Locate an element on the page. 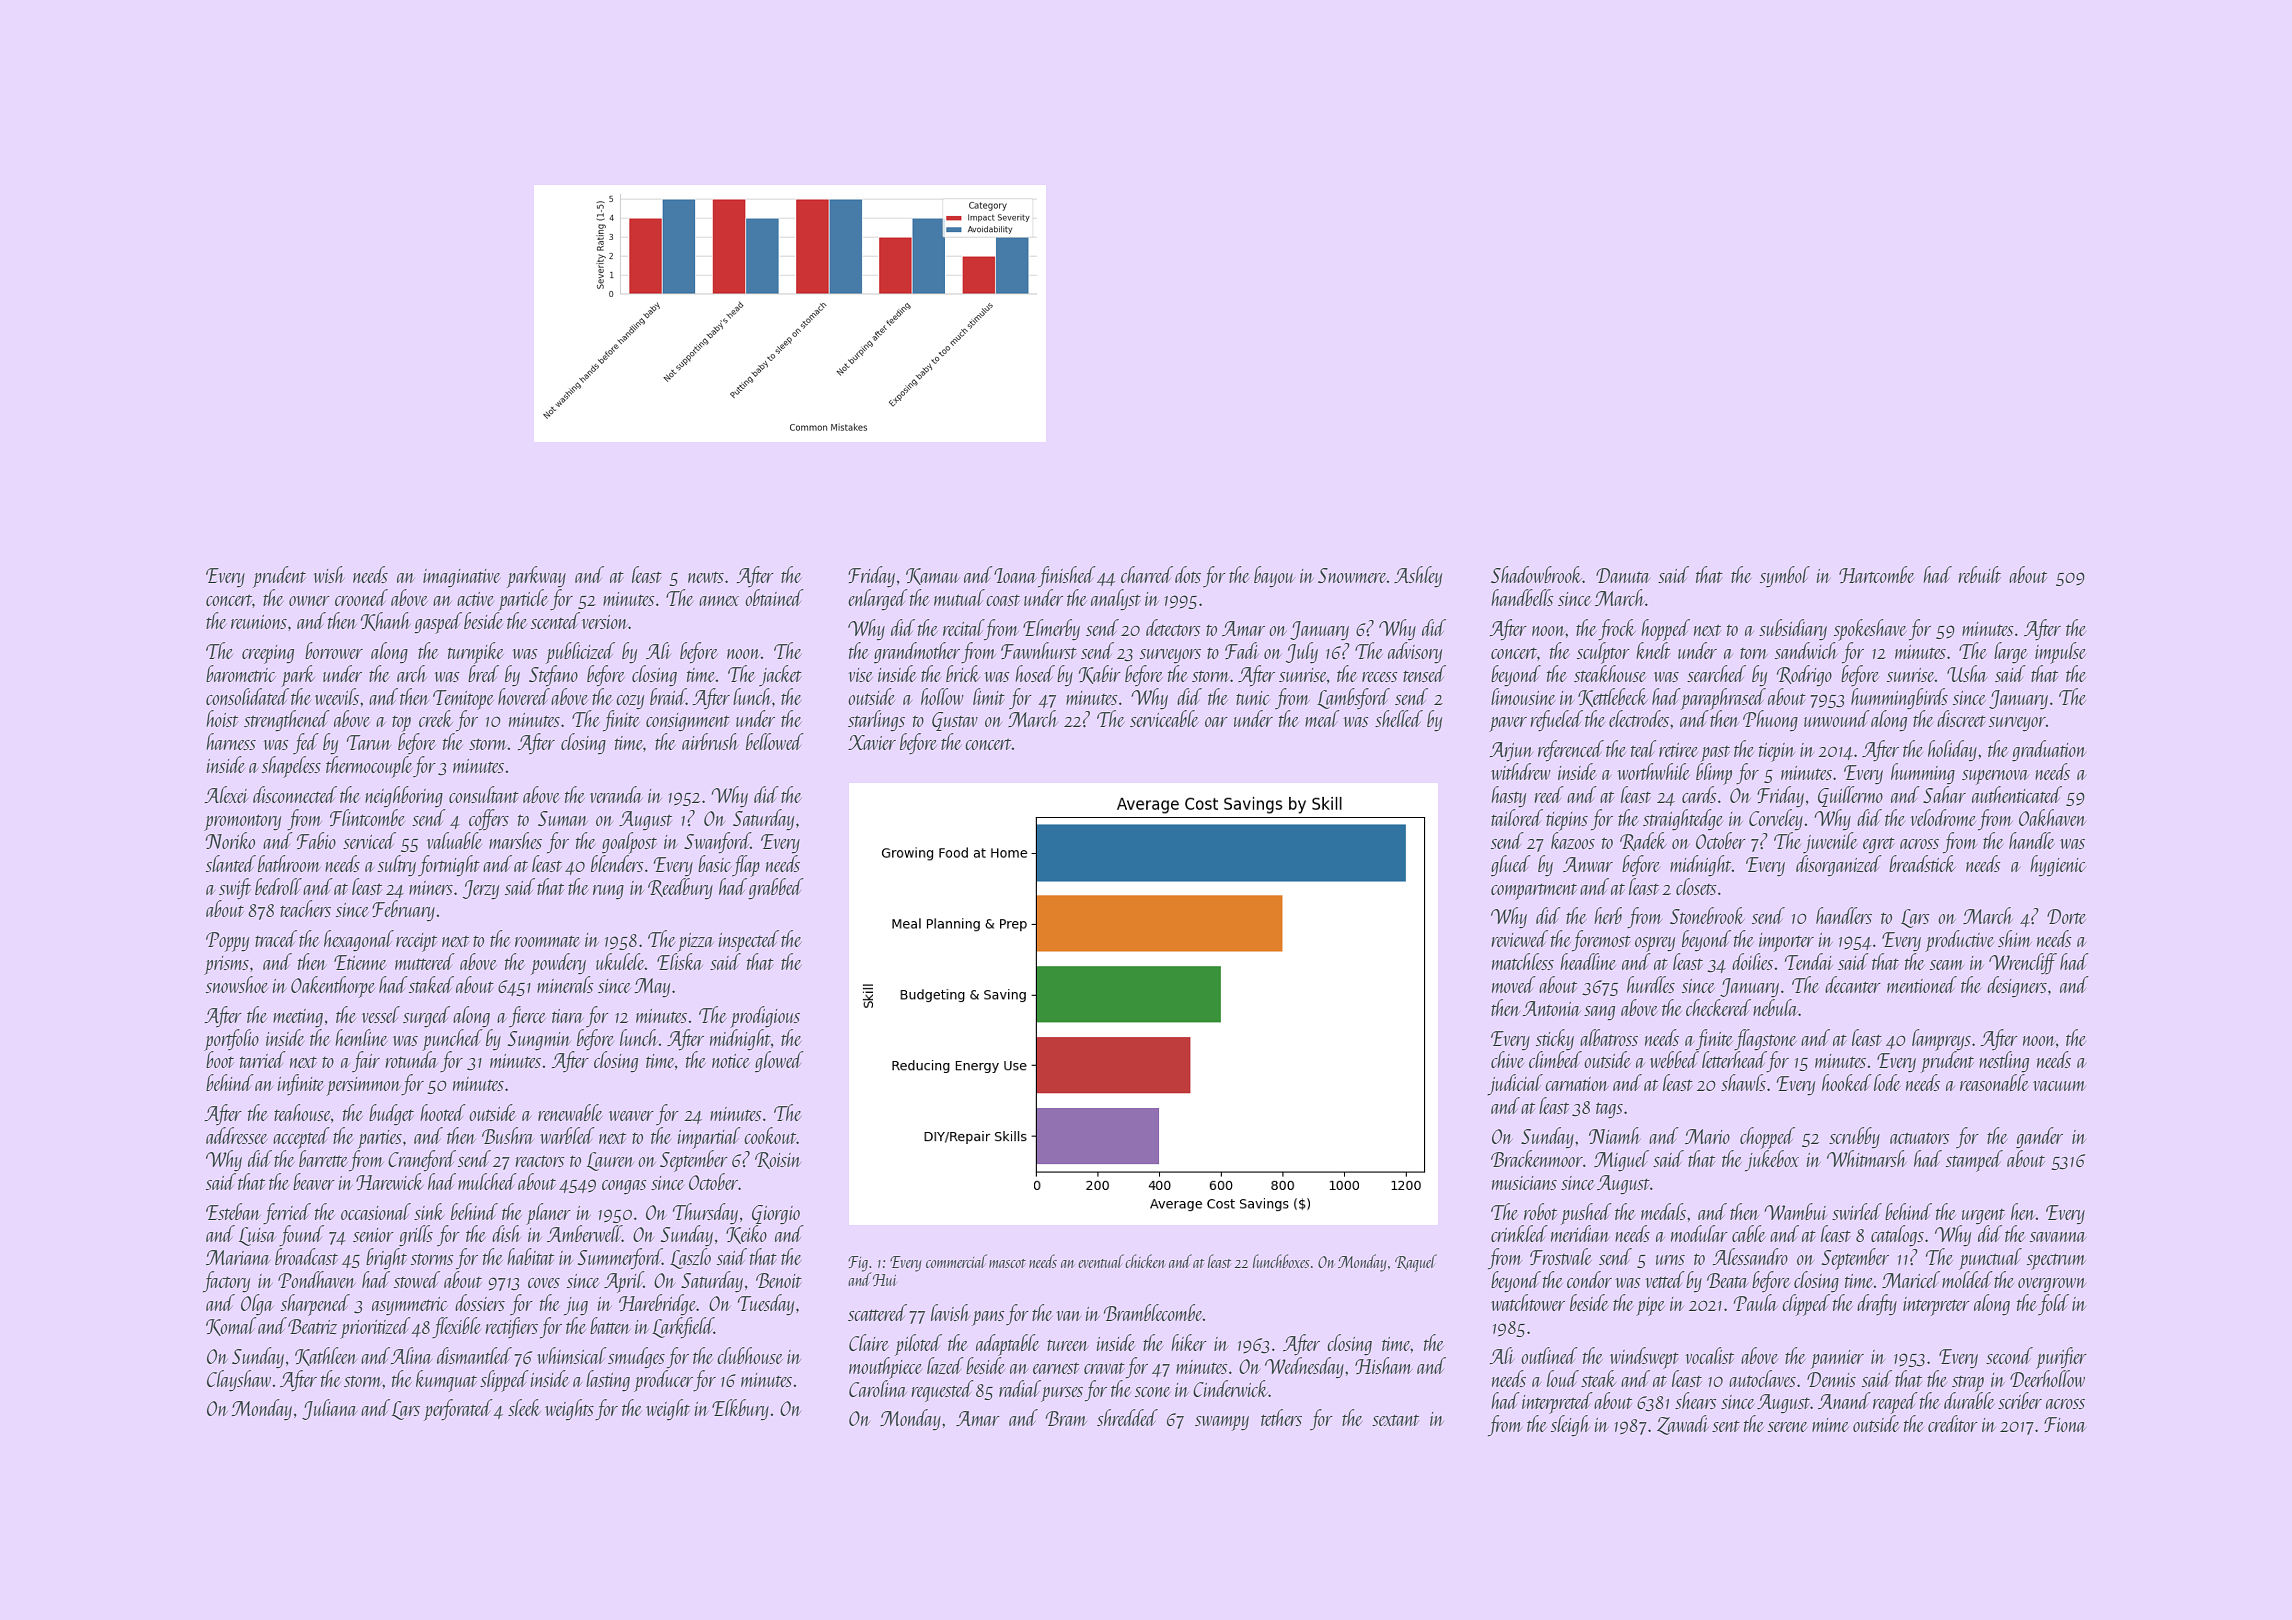 This page has height=1620, width=2292. mascot is located at coordinates (1007, 1263).
